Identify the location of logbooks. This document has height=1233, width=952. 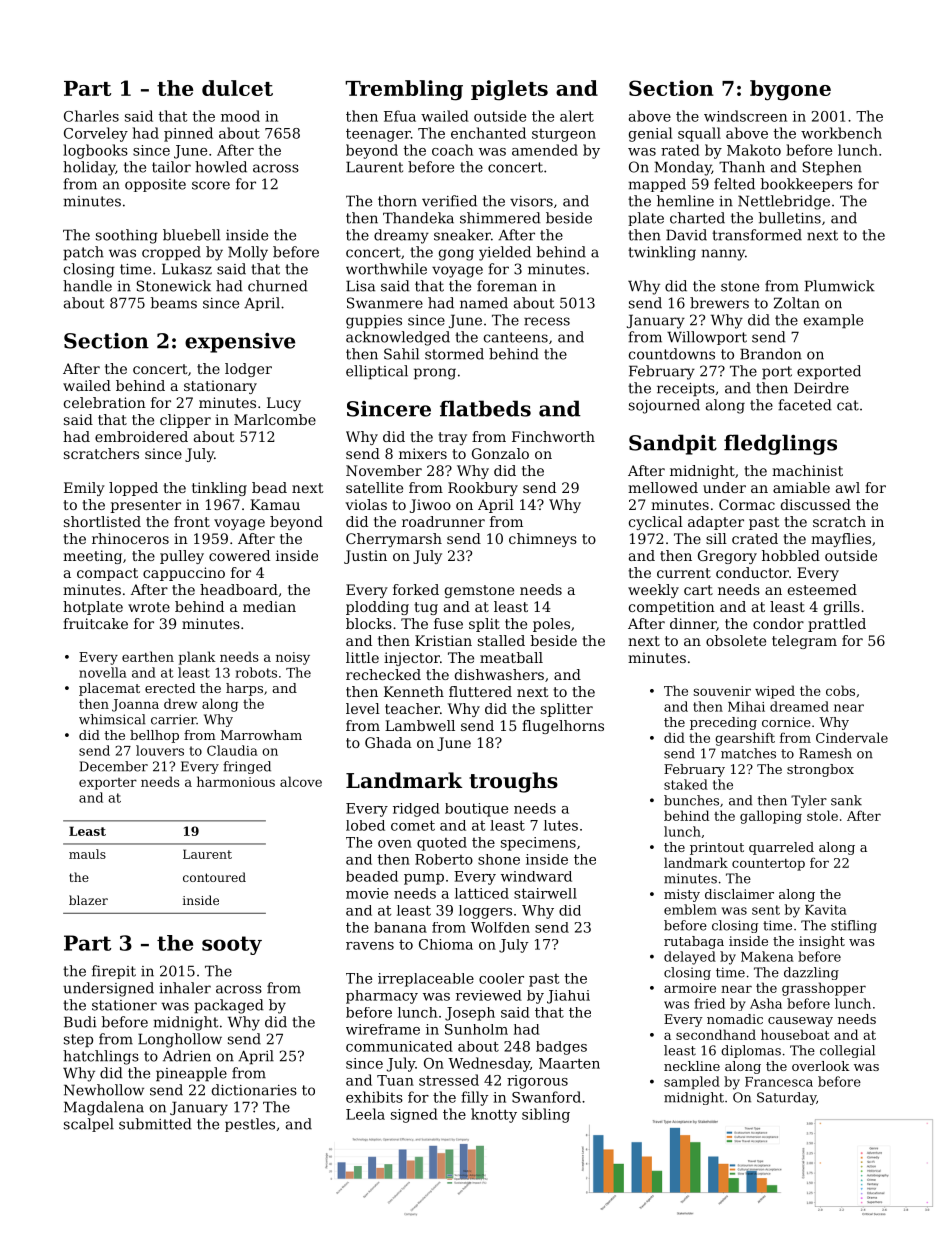
(95, 151).
